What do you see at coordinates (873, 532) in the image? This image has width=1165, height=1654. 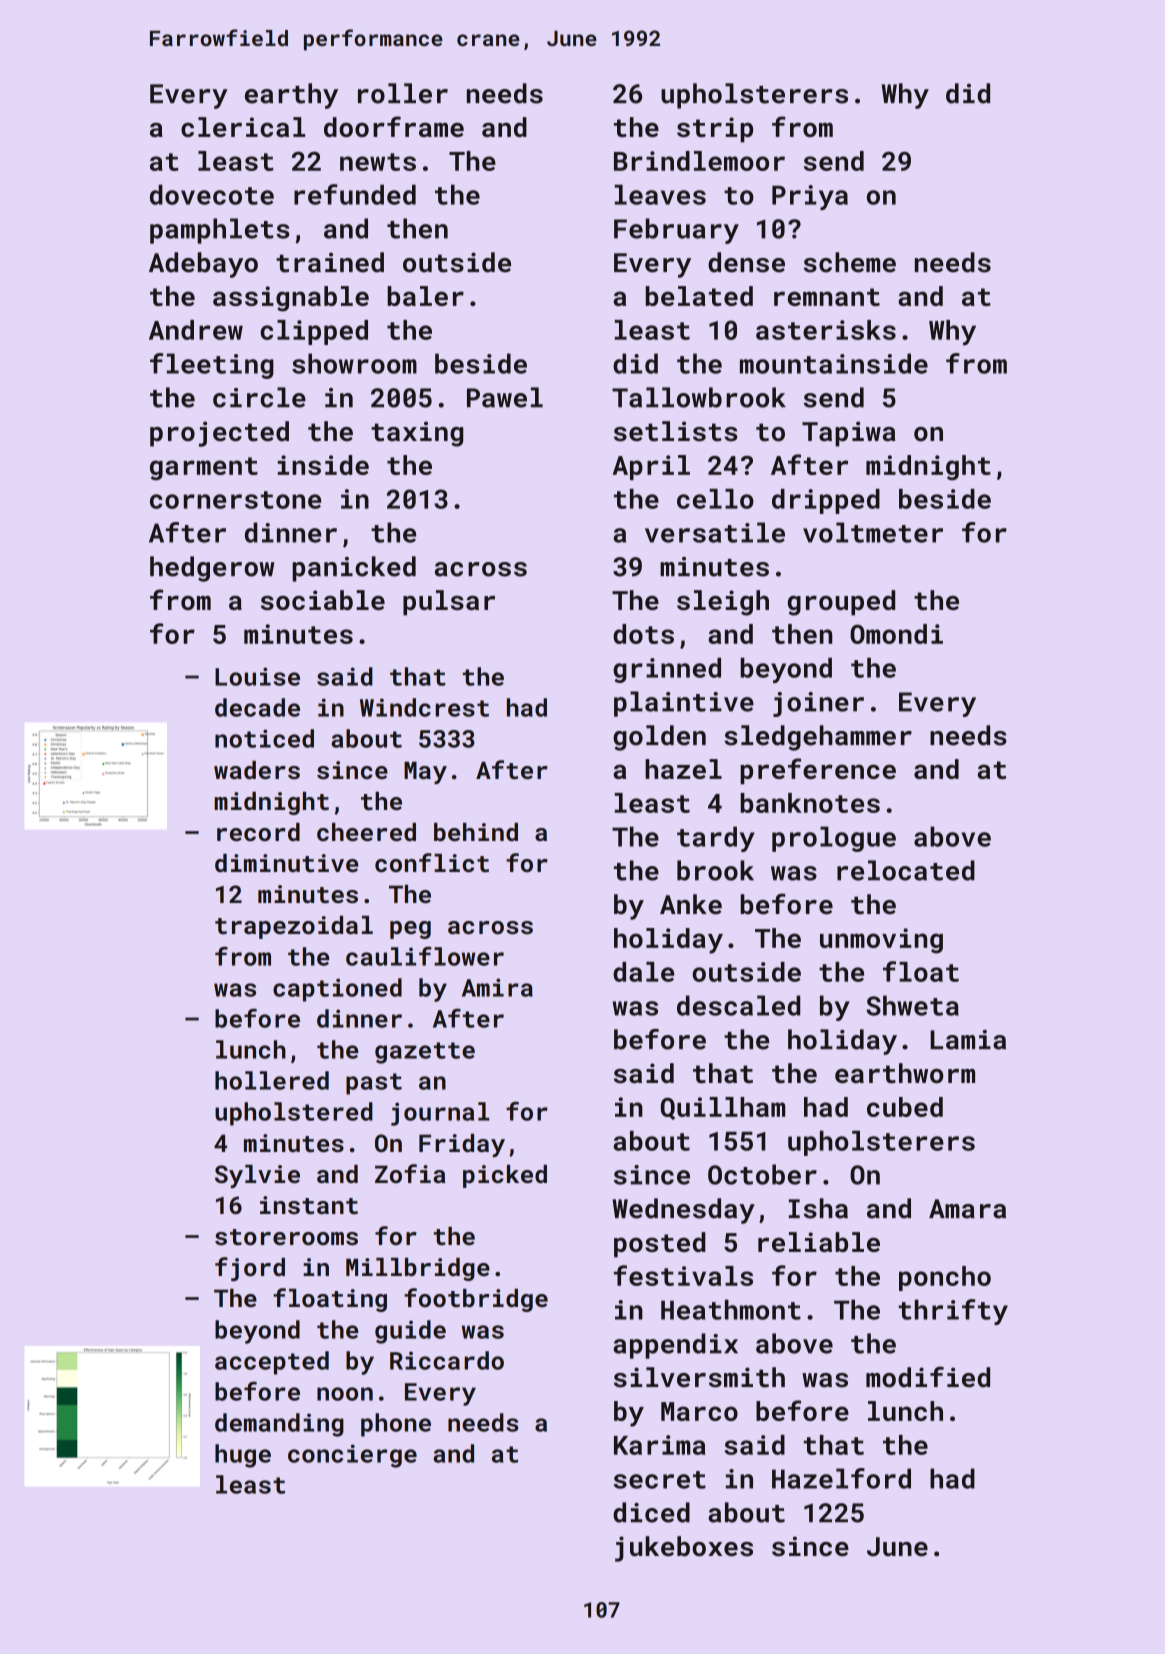 I see `voltmeter` at bounding box center [873, 532].
